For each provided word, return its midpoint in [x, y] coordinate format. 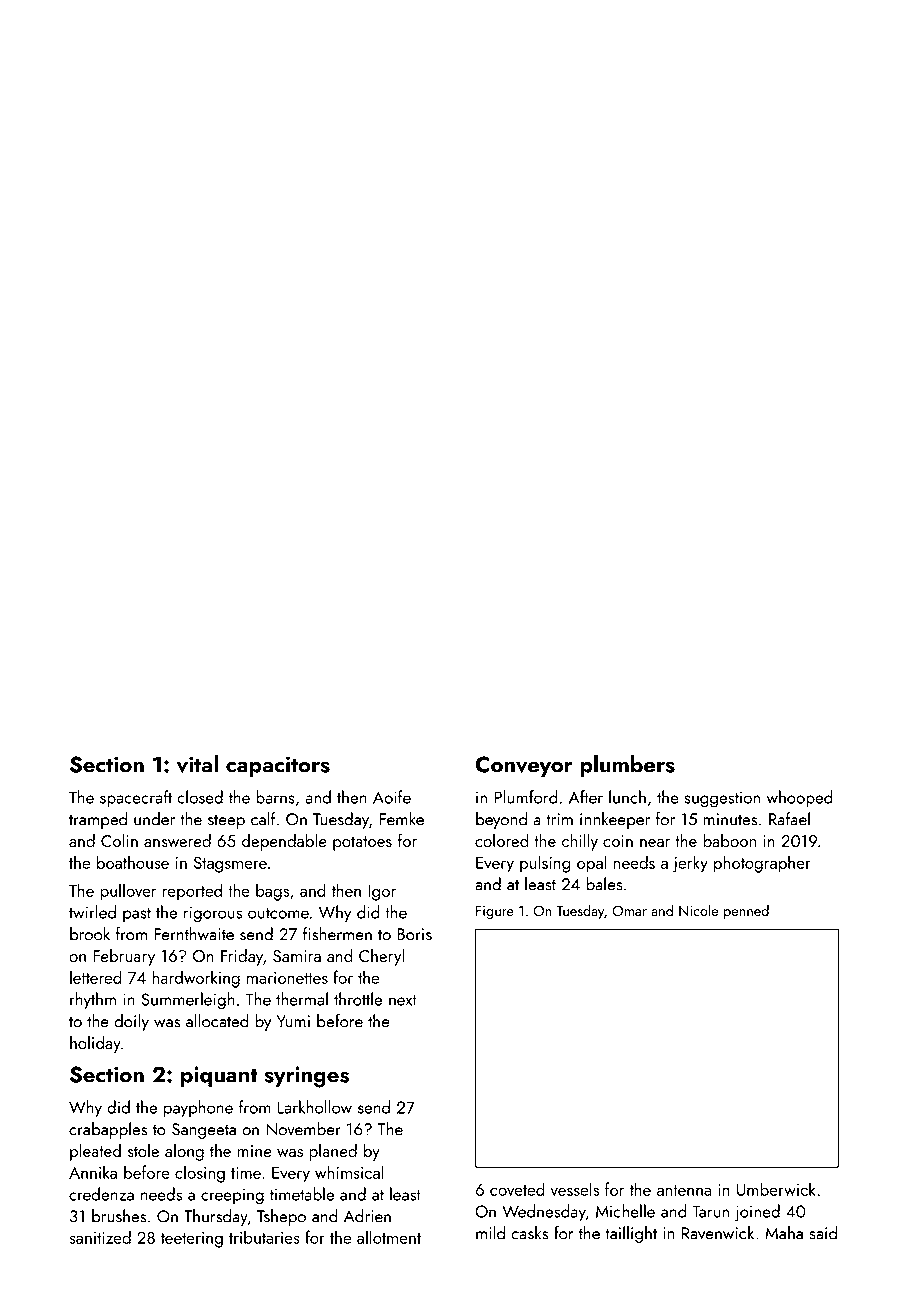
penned [746, 912]
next [403, 1000]
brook [90, 934]
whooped [800, 798]
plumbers [628, 766]
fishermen [337, 934]
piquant [219, 1076]
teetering [192, 1240]
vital [197, 764]
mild [490, 1233]
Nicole [698, 910]
